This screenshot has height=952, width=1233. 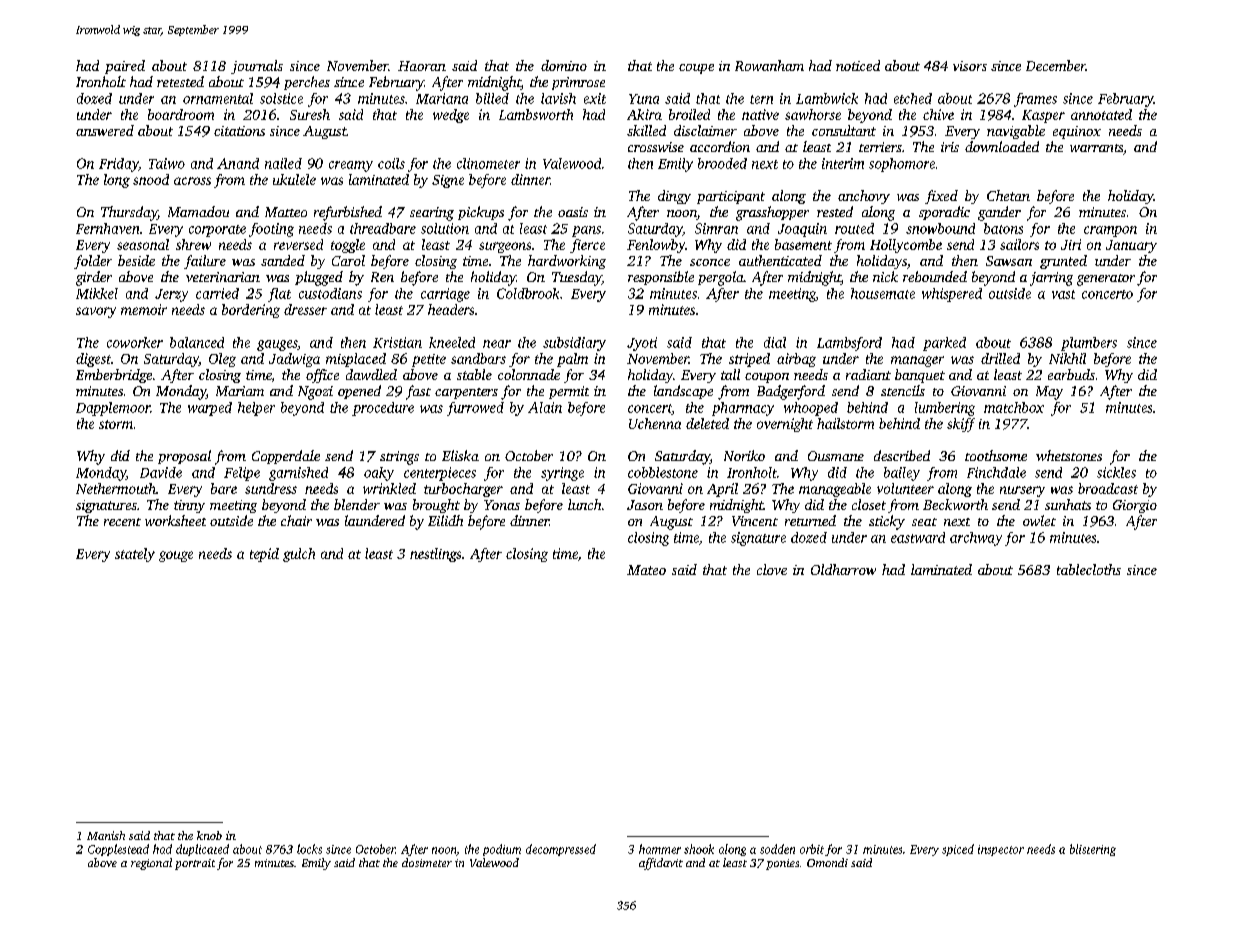 What do you see at coordinates (696, 69) in the screenshot?
I see `coupe` at bounding box center [696, 69].
